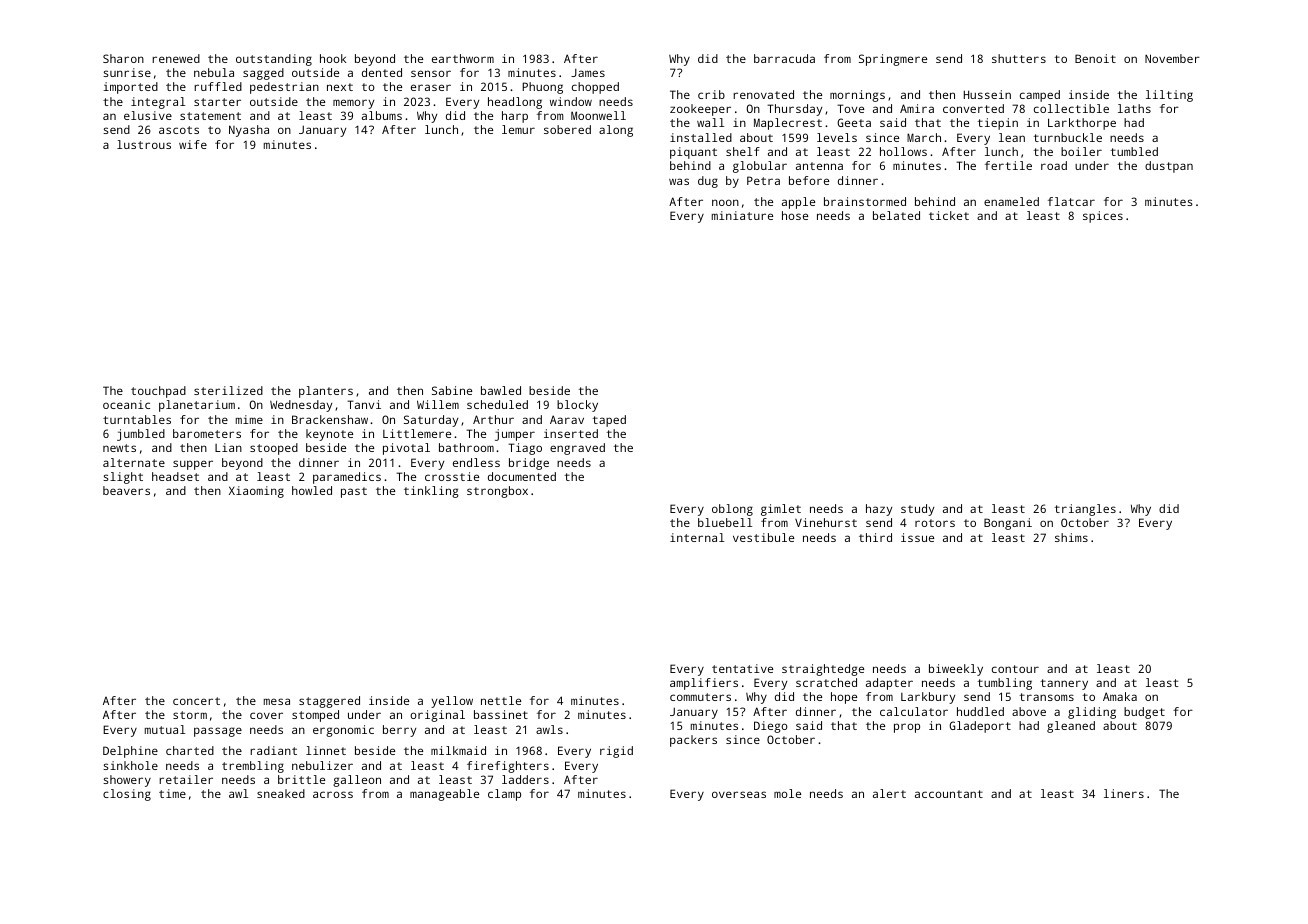 The image size is (1308, 924). What do you see at coordinates (333, 794) in the screenshot?
I see `across` at bounding box center [333, 794].
